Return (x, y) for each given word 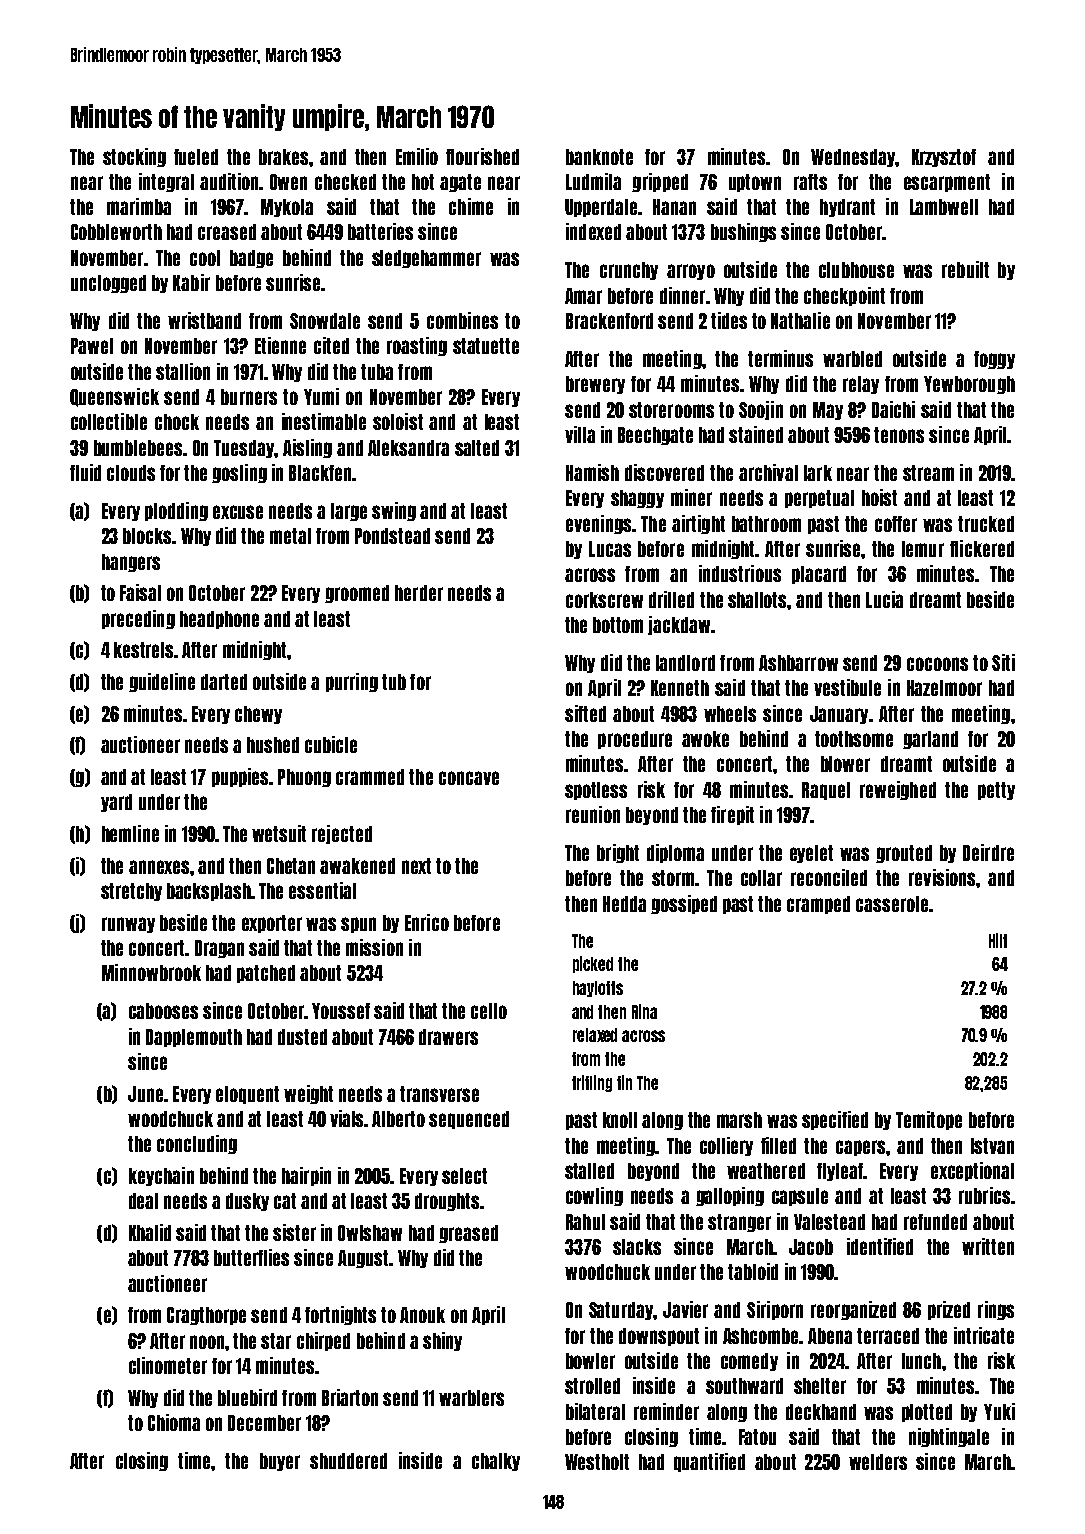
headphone (219, 620)
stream (928, 473)
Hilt (998, 940)
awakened (357, 866)
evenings (598, 524)
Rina (644, 1011)
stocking (134, 157)
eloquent (247, 1095)
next (416, 866)
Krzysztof (944, 158)
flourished (482, 156)
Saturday (621, 1311)
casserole (892, 904)
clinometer (168, 1365)
